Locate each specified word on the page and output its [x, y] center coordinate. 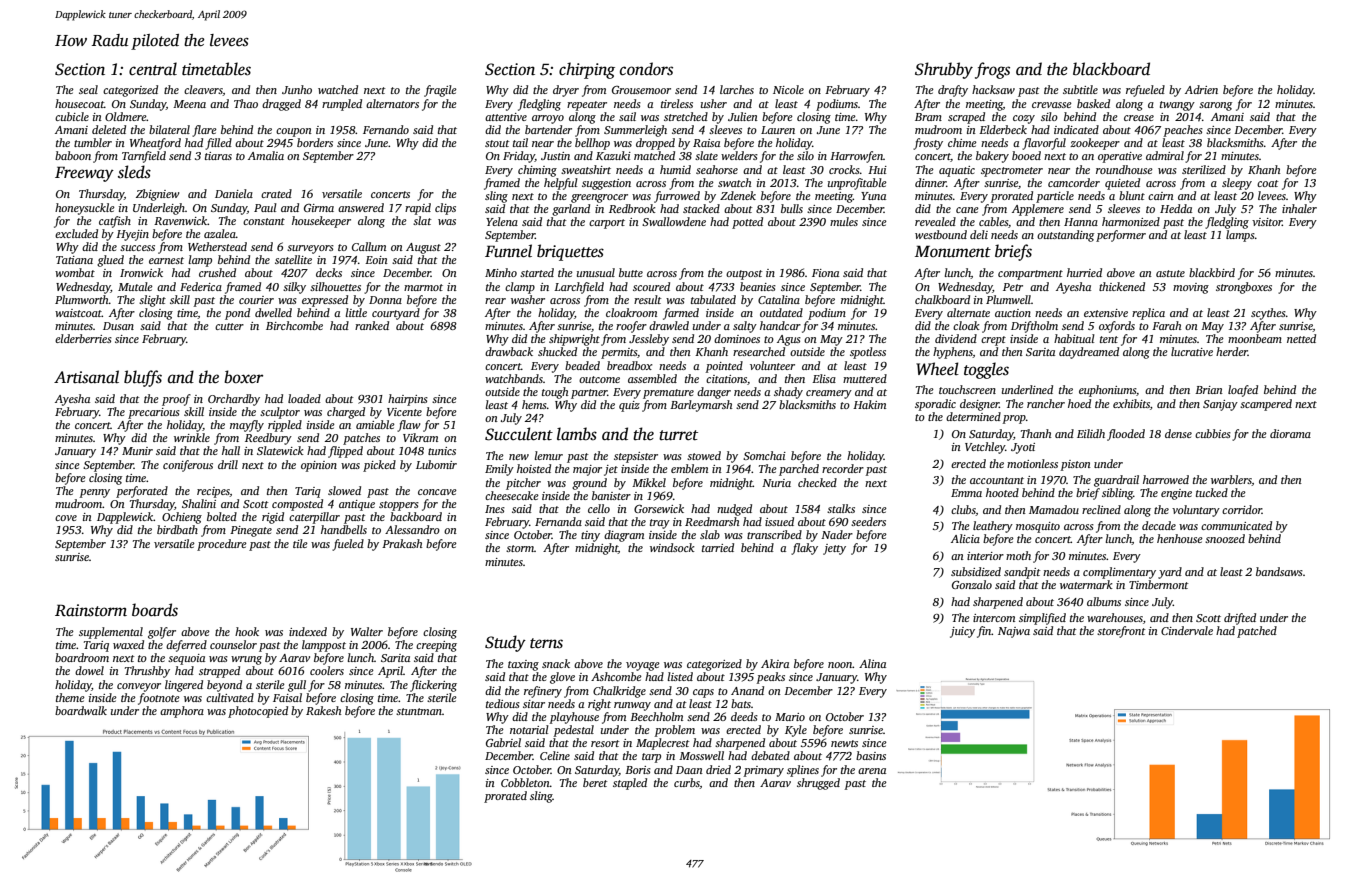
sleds [134, 172]
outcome [599, 379]
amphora [182, 712]
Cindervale [1187, 630]
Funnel [508, 251]
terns [546, 643]
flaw [408, 426]
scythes [1268, 314]
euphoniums [1108, 391]
